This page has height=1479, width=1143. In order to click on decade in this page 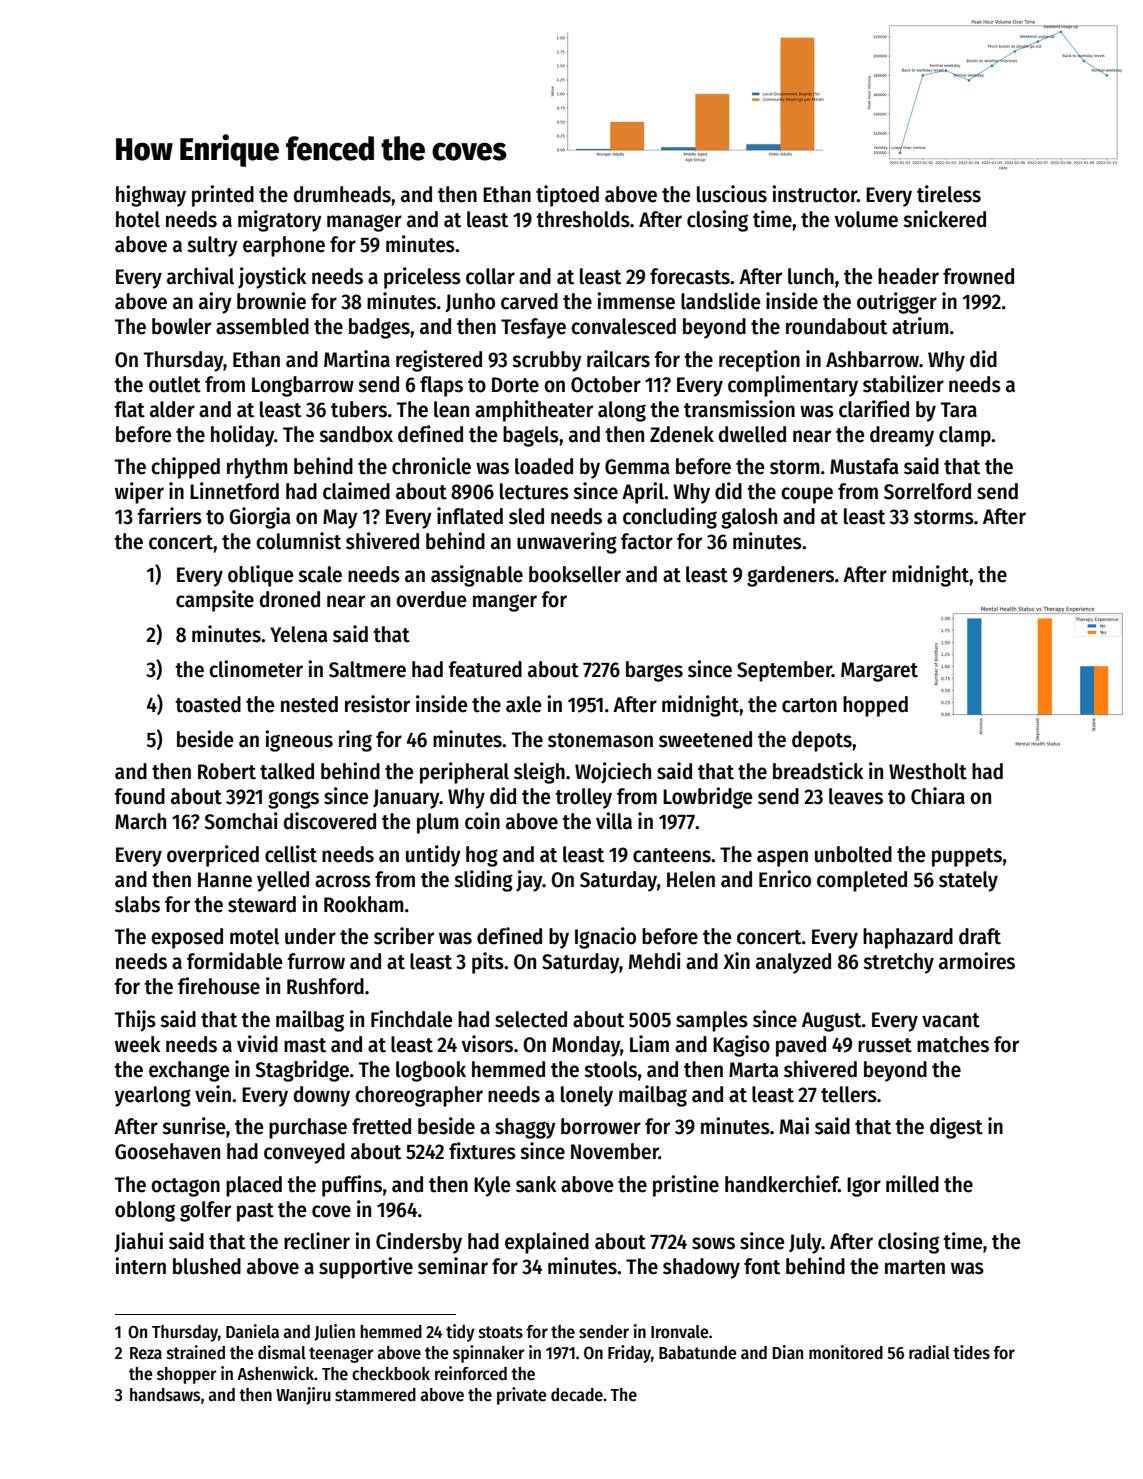, I will do `click(577, 1395)`.
